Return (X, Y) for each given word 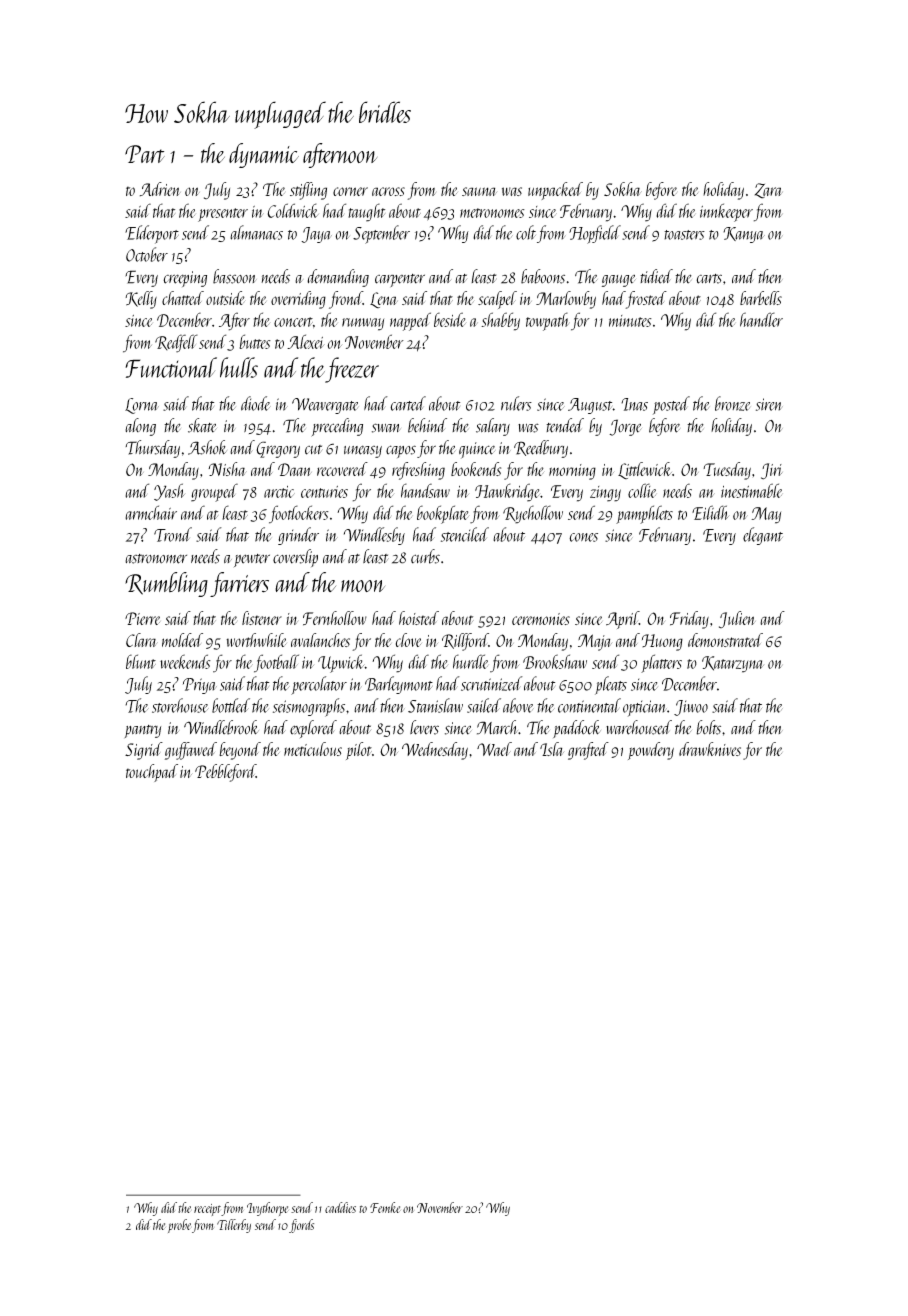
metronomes (492, 213)
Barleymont (399, 685)
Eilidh (710, 512)
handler (761, 319)
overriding (298, 300)
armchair (151, 512)
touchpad (152, 773)
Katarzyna (733, 664)
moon (363, 586)
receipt (208, 1210)
